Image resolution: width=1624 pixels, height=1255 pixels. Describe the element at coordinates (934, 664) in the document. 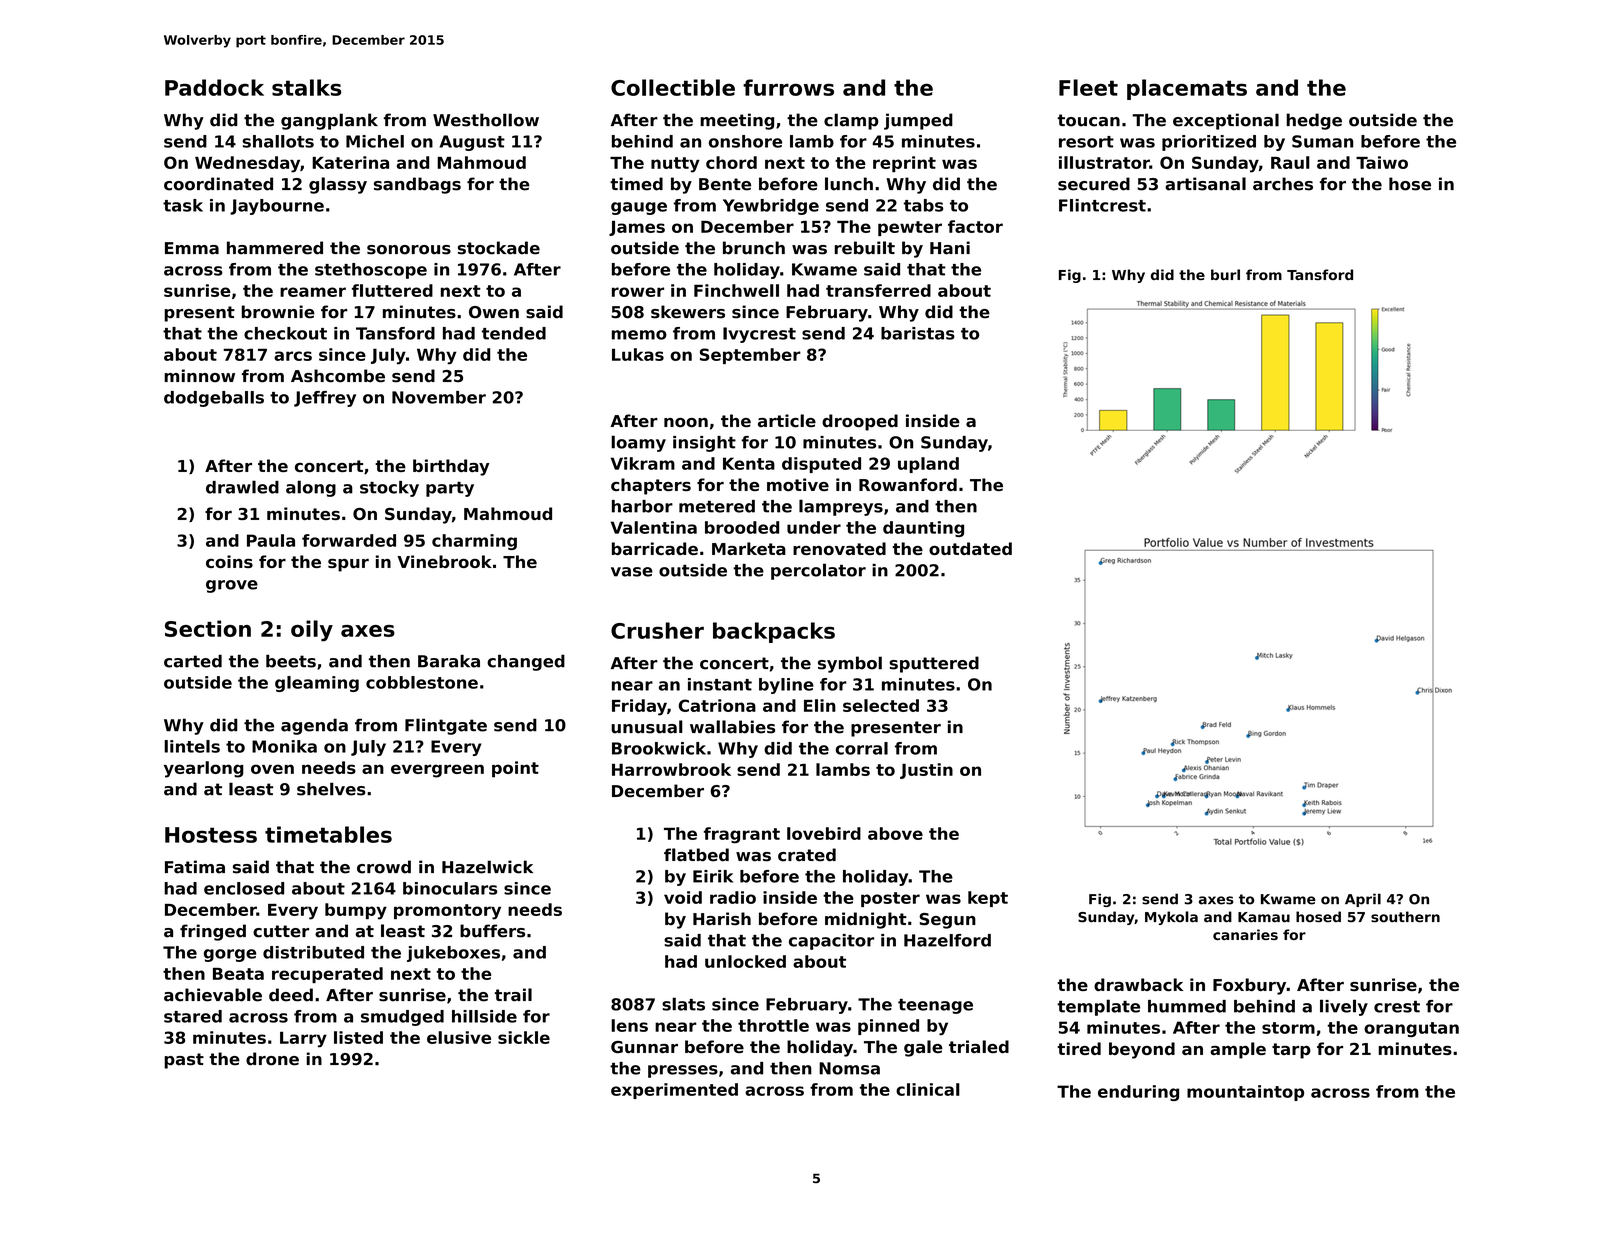

I see `sputtered` at that location.
